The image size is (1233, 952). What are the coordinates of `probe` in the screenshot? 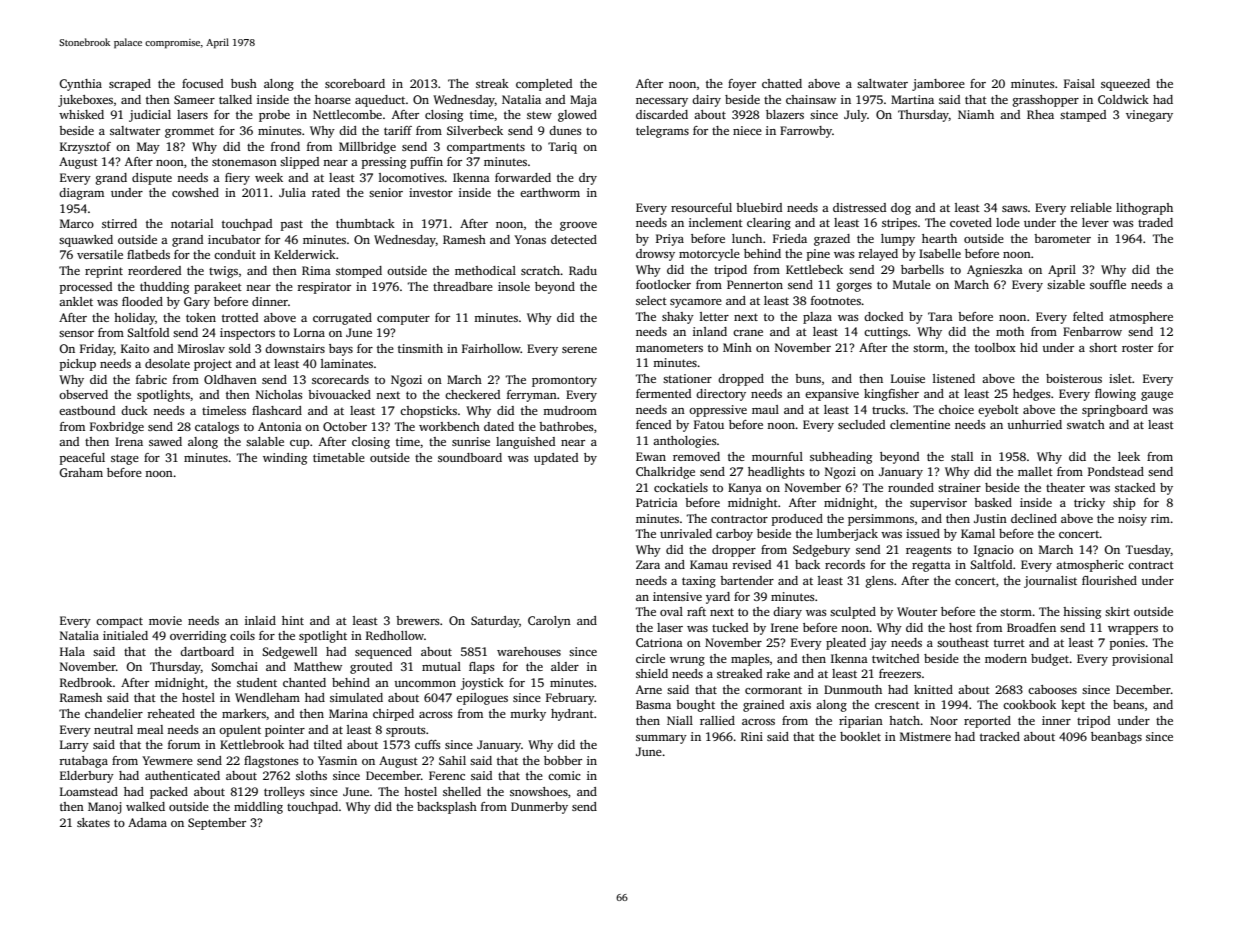 It's located at (274, 116).
